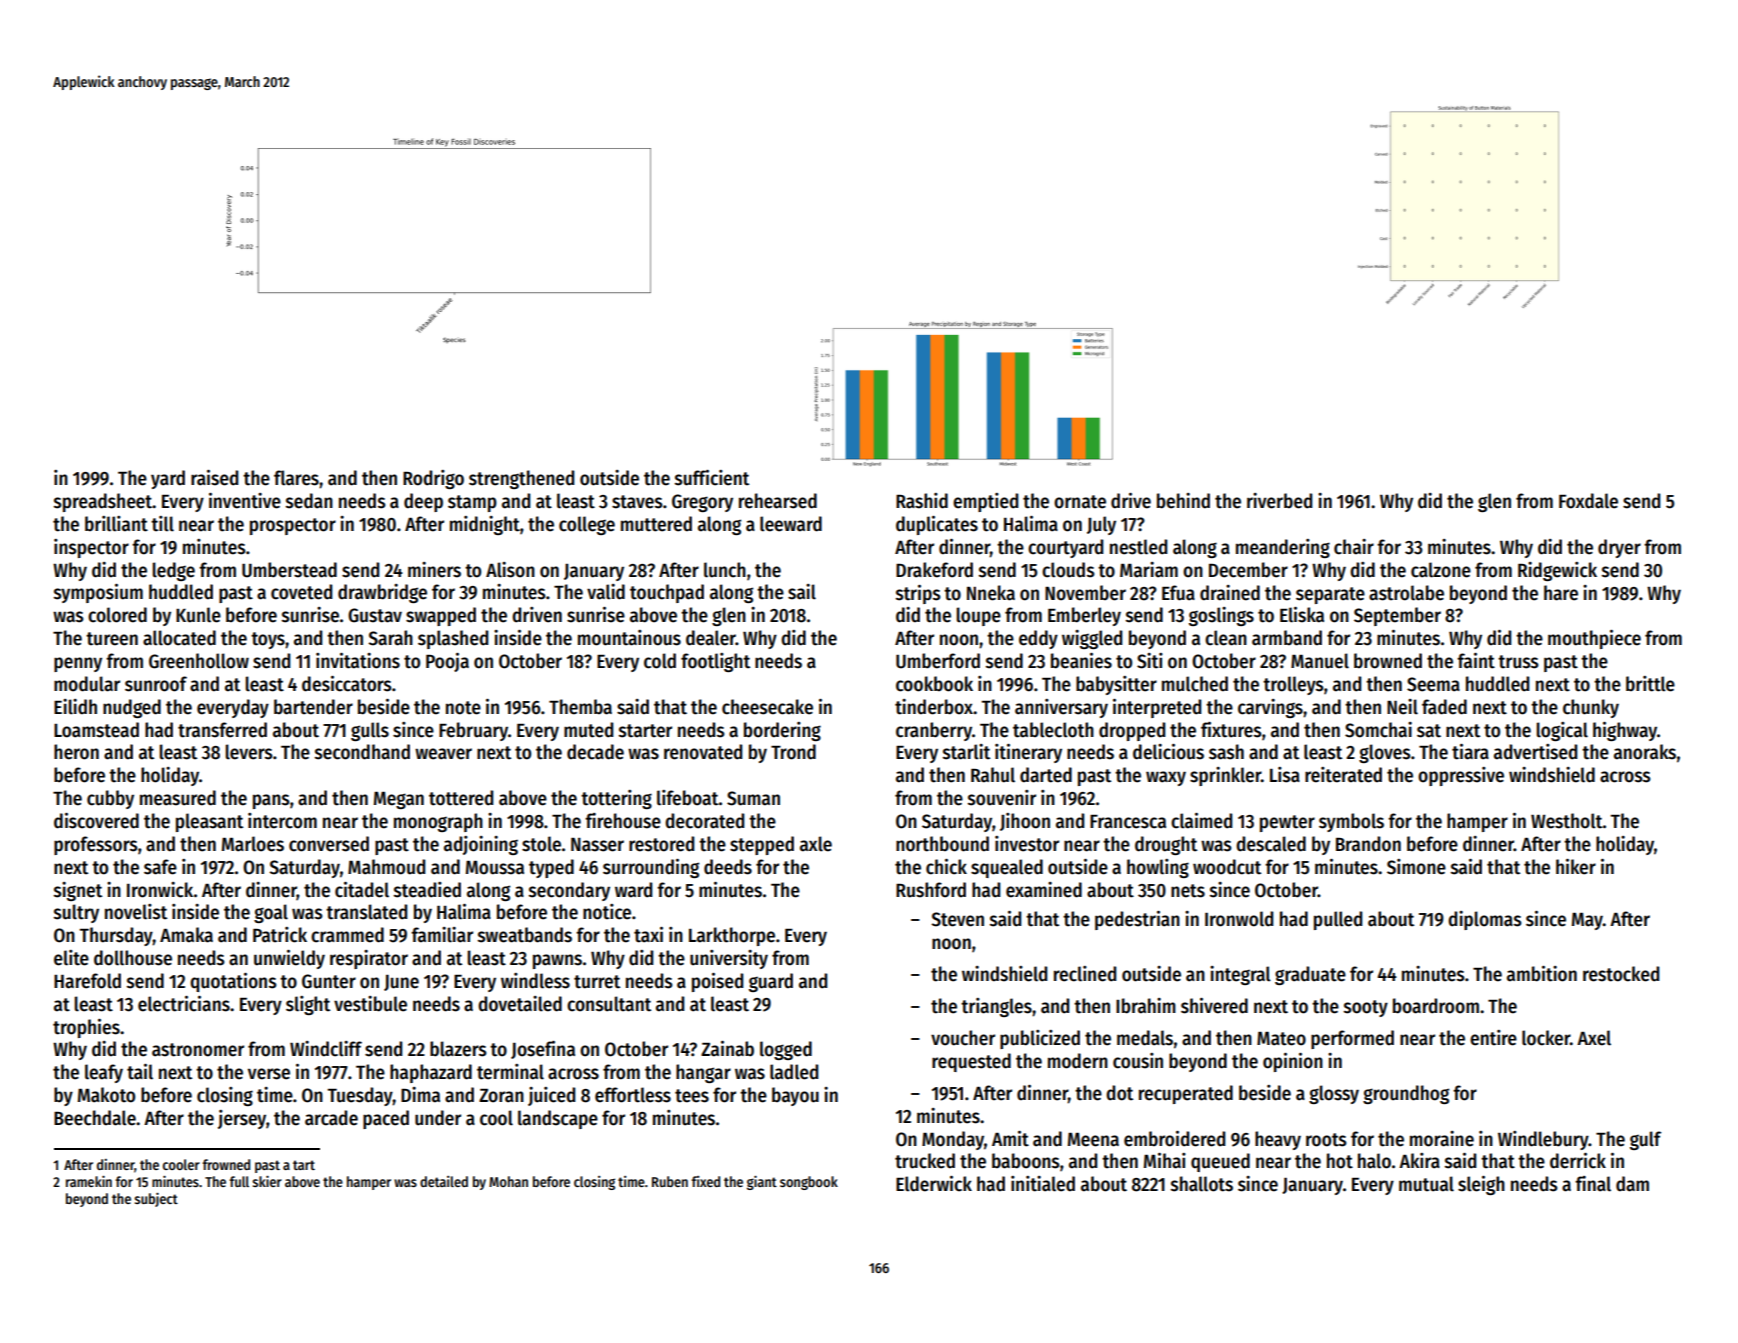  What do you see at coordinates (370, 731) in the document?
I see `gulls` at bounding box center [370, 731].
